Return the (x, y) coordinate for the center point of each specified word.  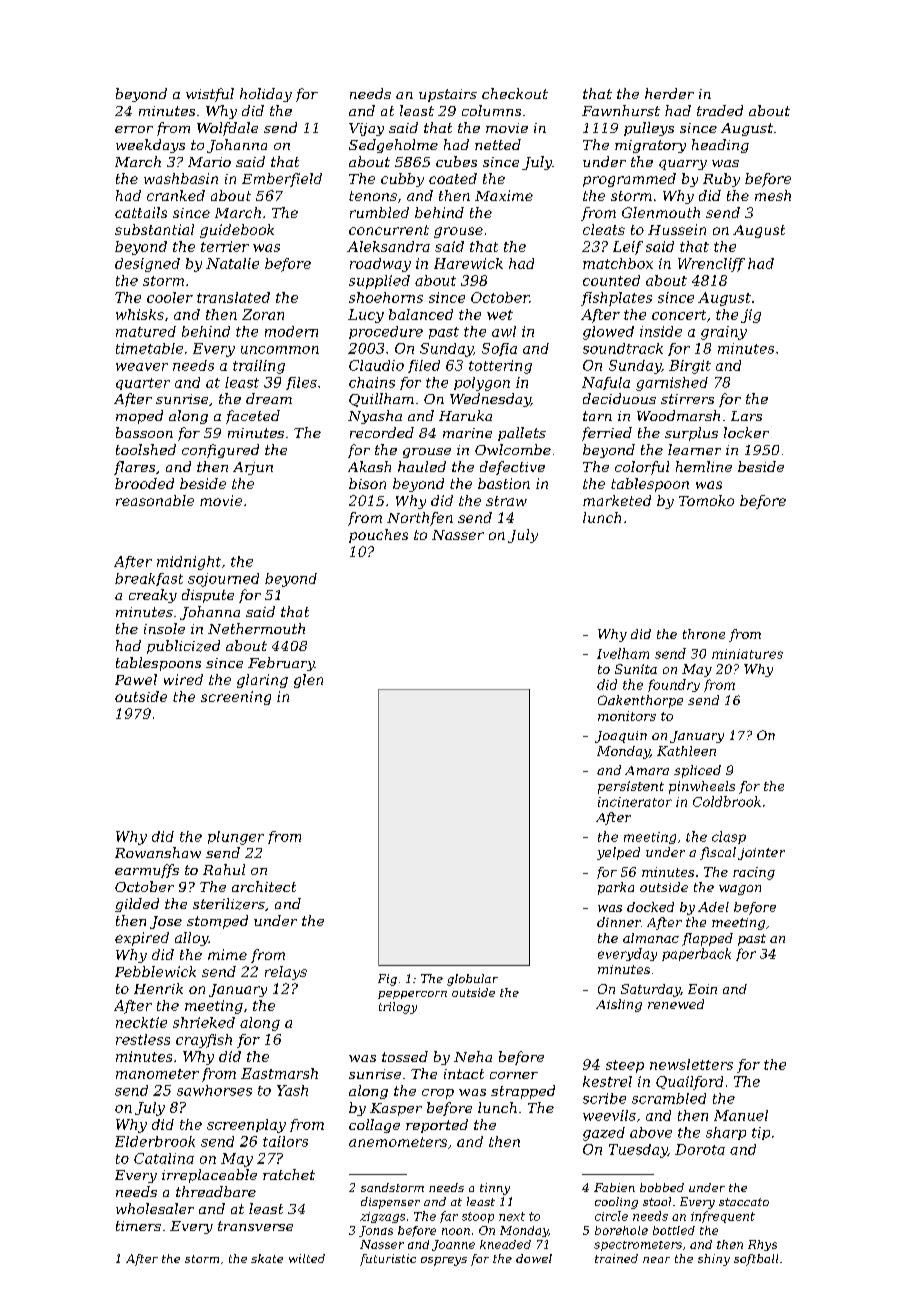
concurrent (389, 230)
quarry (683, 165)
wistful (210, 95)
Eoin (702, 989)
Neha (473, 1056)
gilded (137, 905)
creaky (153, 596)
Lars (746, 416)
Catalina (164, 1158)
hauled (422, 466)
